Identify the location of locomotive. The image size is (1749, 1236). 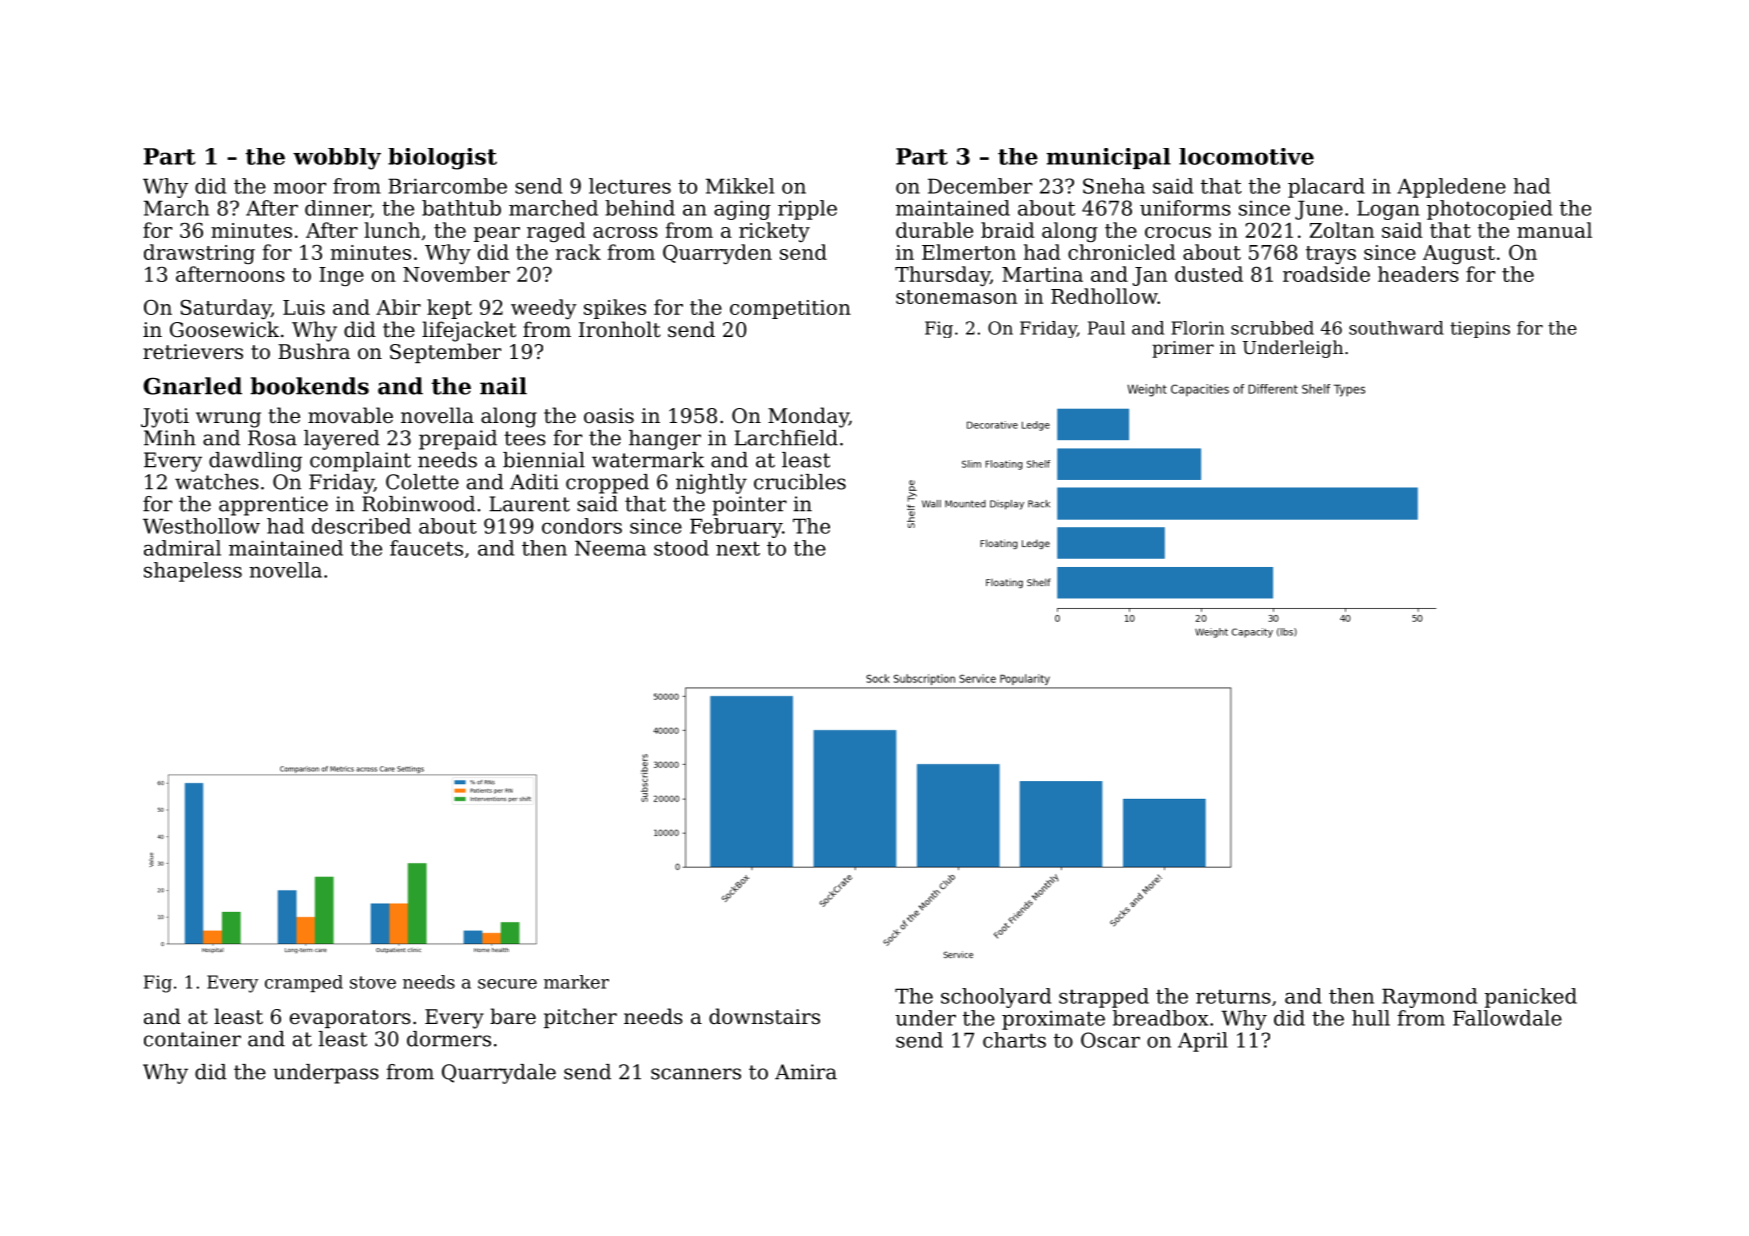
(1246, 156).
